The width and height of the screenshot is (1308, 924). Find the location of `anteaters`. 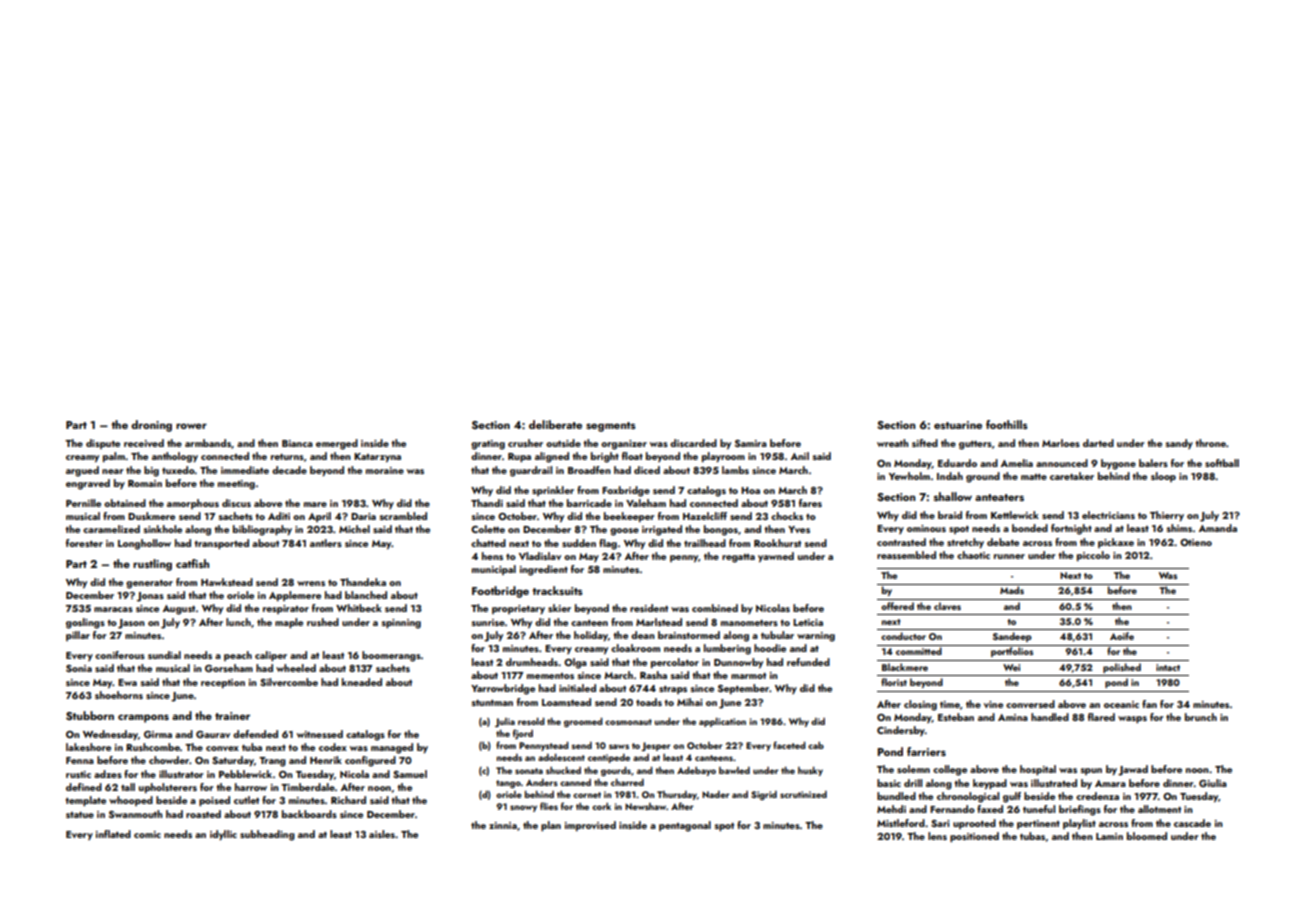

anteaters is located at coordinates (999, 497).
